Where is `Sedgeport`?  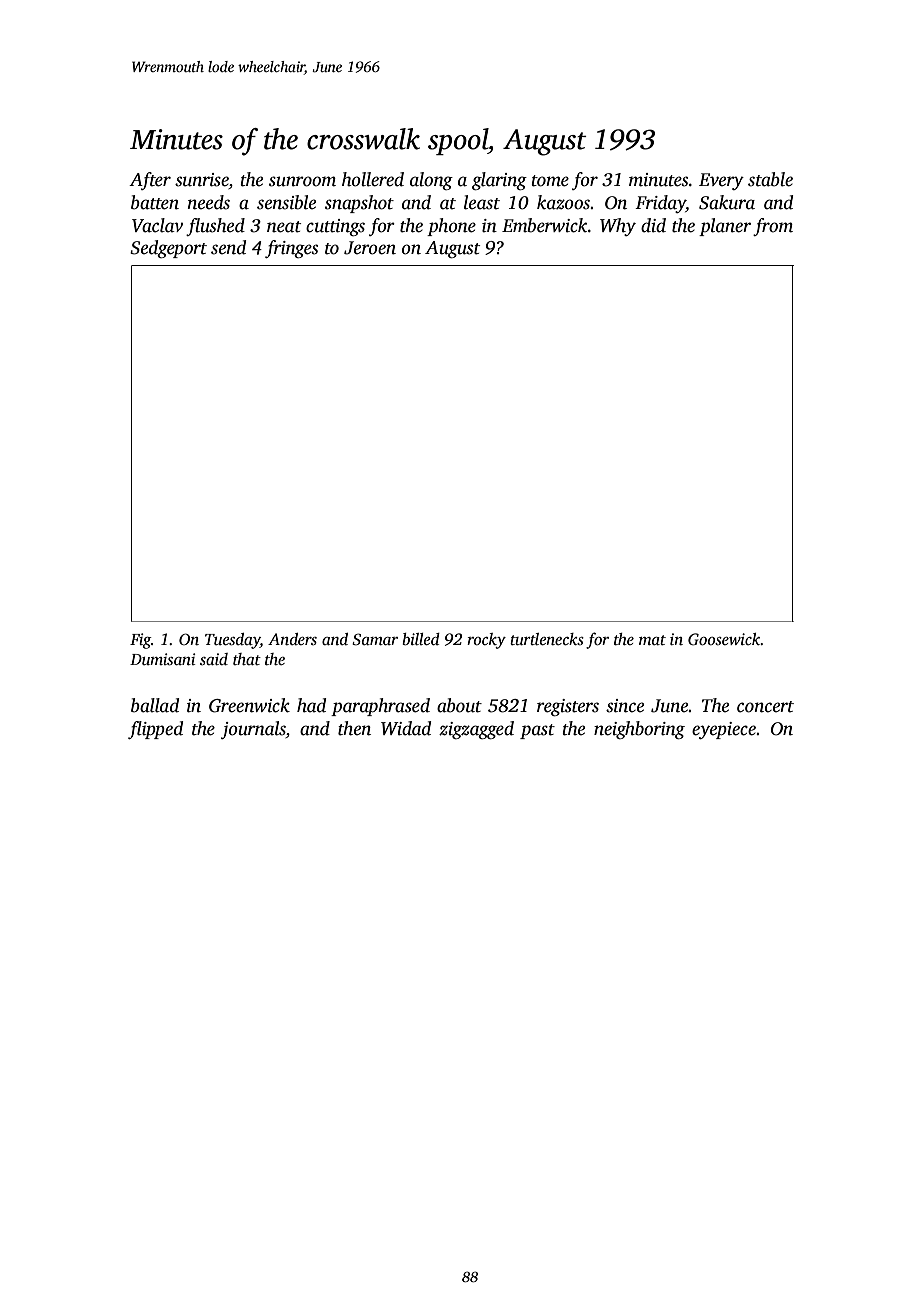
Sedgeport is located at coordinates (168, 249).
